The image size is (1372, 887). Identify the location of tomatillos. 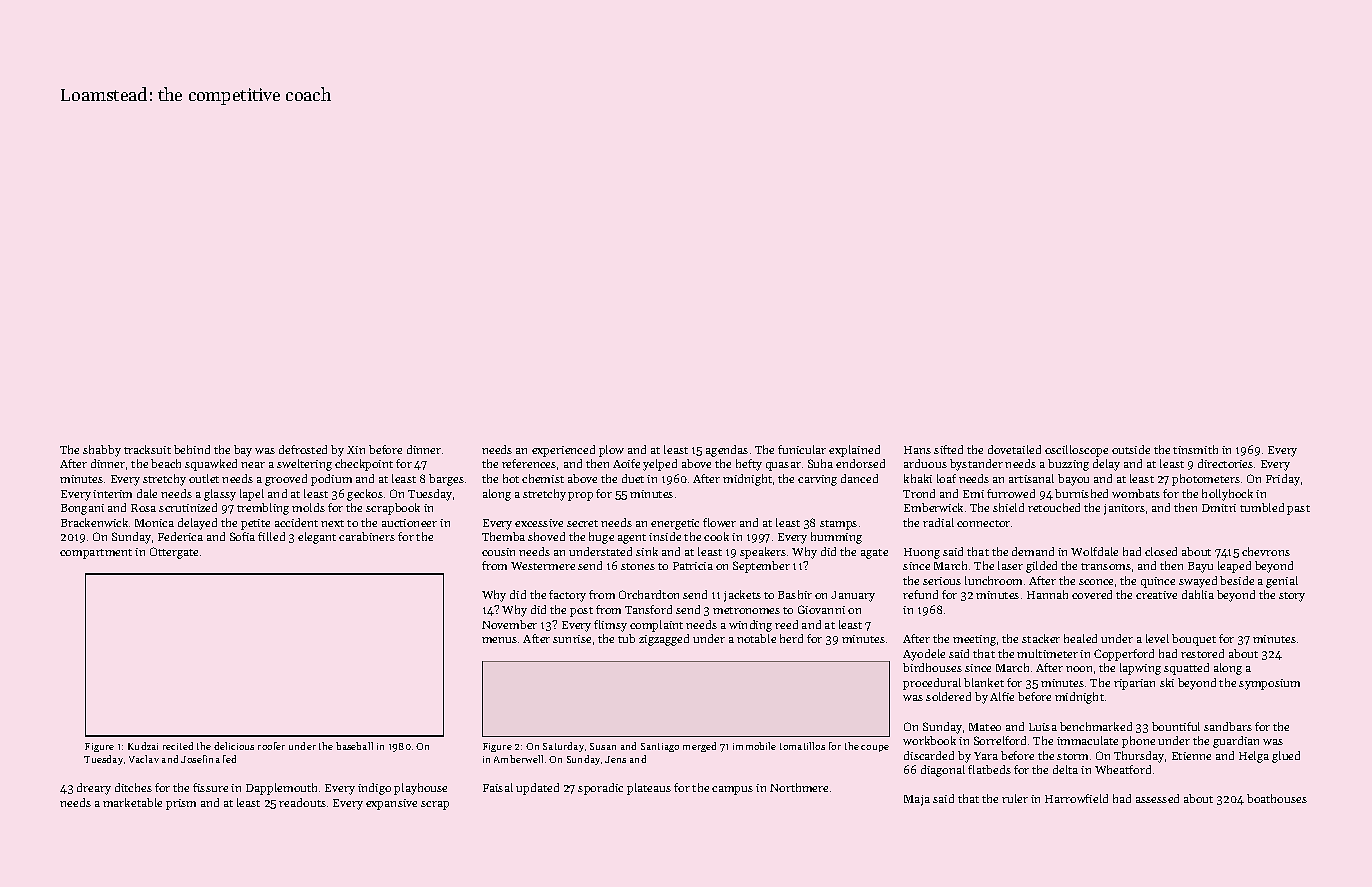
(802, 746).
